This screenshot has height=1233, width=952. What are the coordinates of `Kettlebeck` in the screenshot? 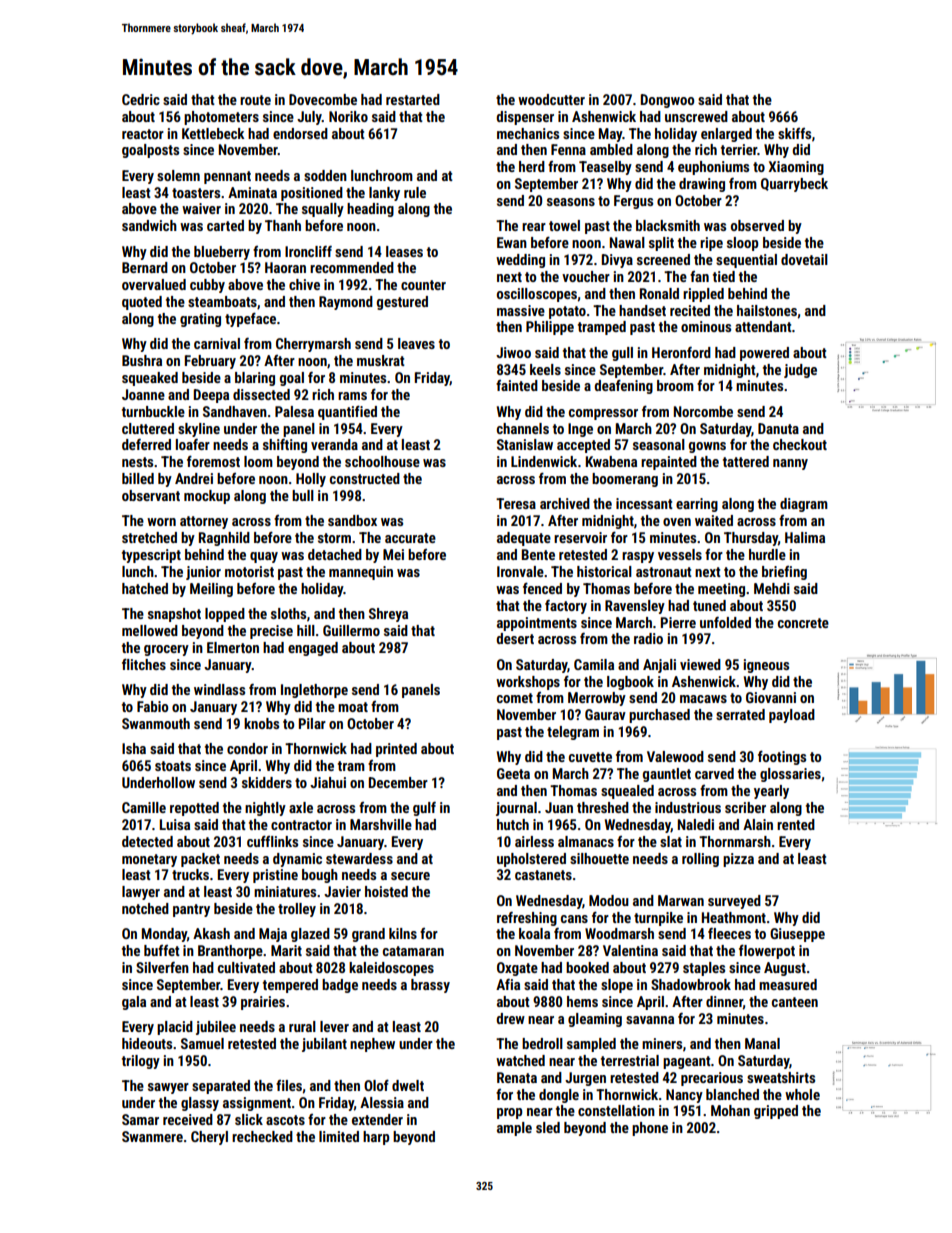 It's located at (213, 133).
